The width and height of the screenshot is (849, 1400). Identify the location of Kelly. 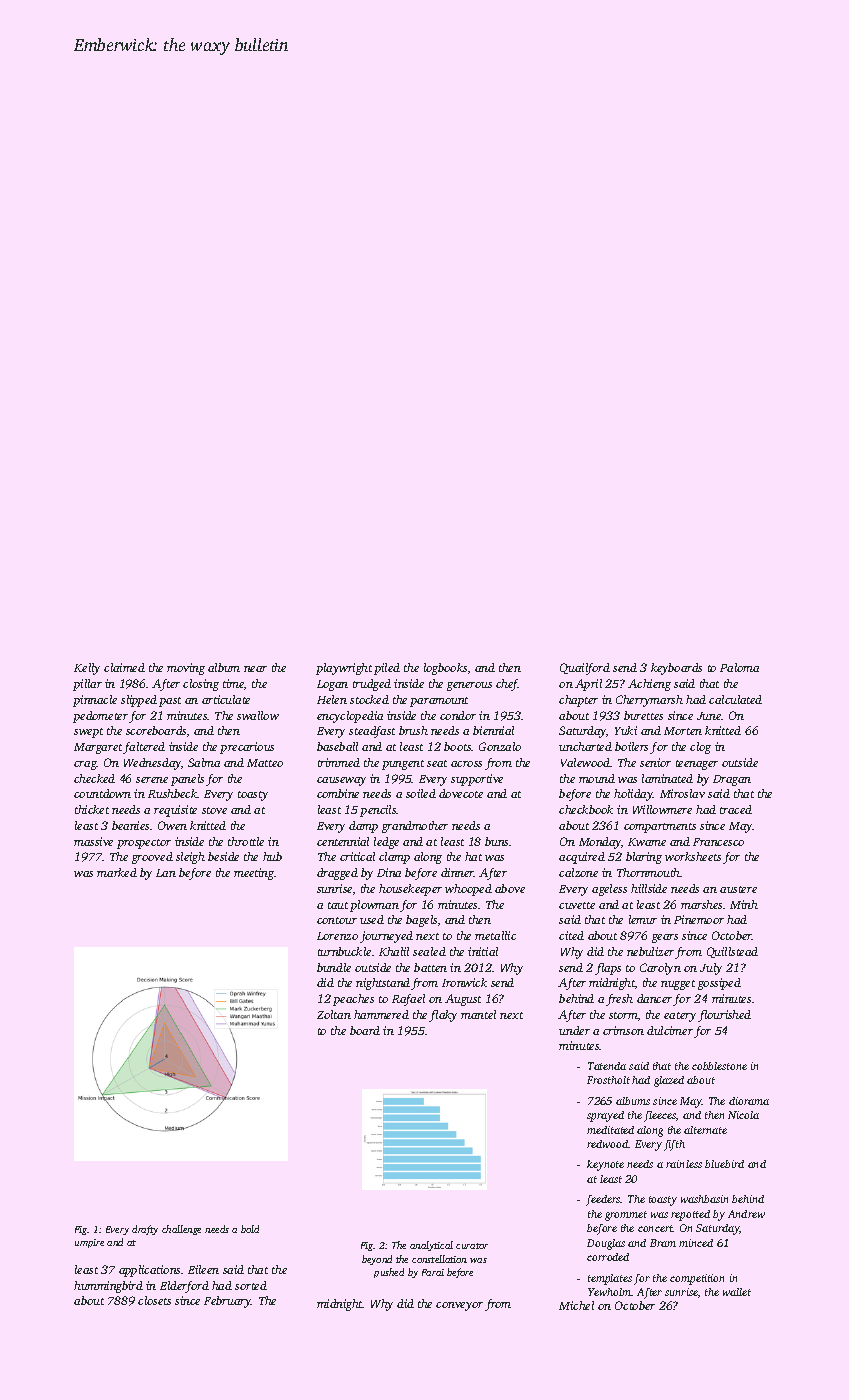
(87, 669).
